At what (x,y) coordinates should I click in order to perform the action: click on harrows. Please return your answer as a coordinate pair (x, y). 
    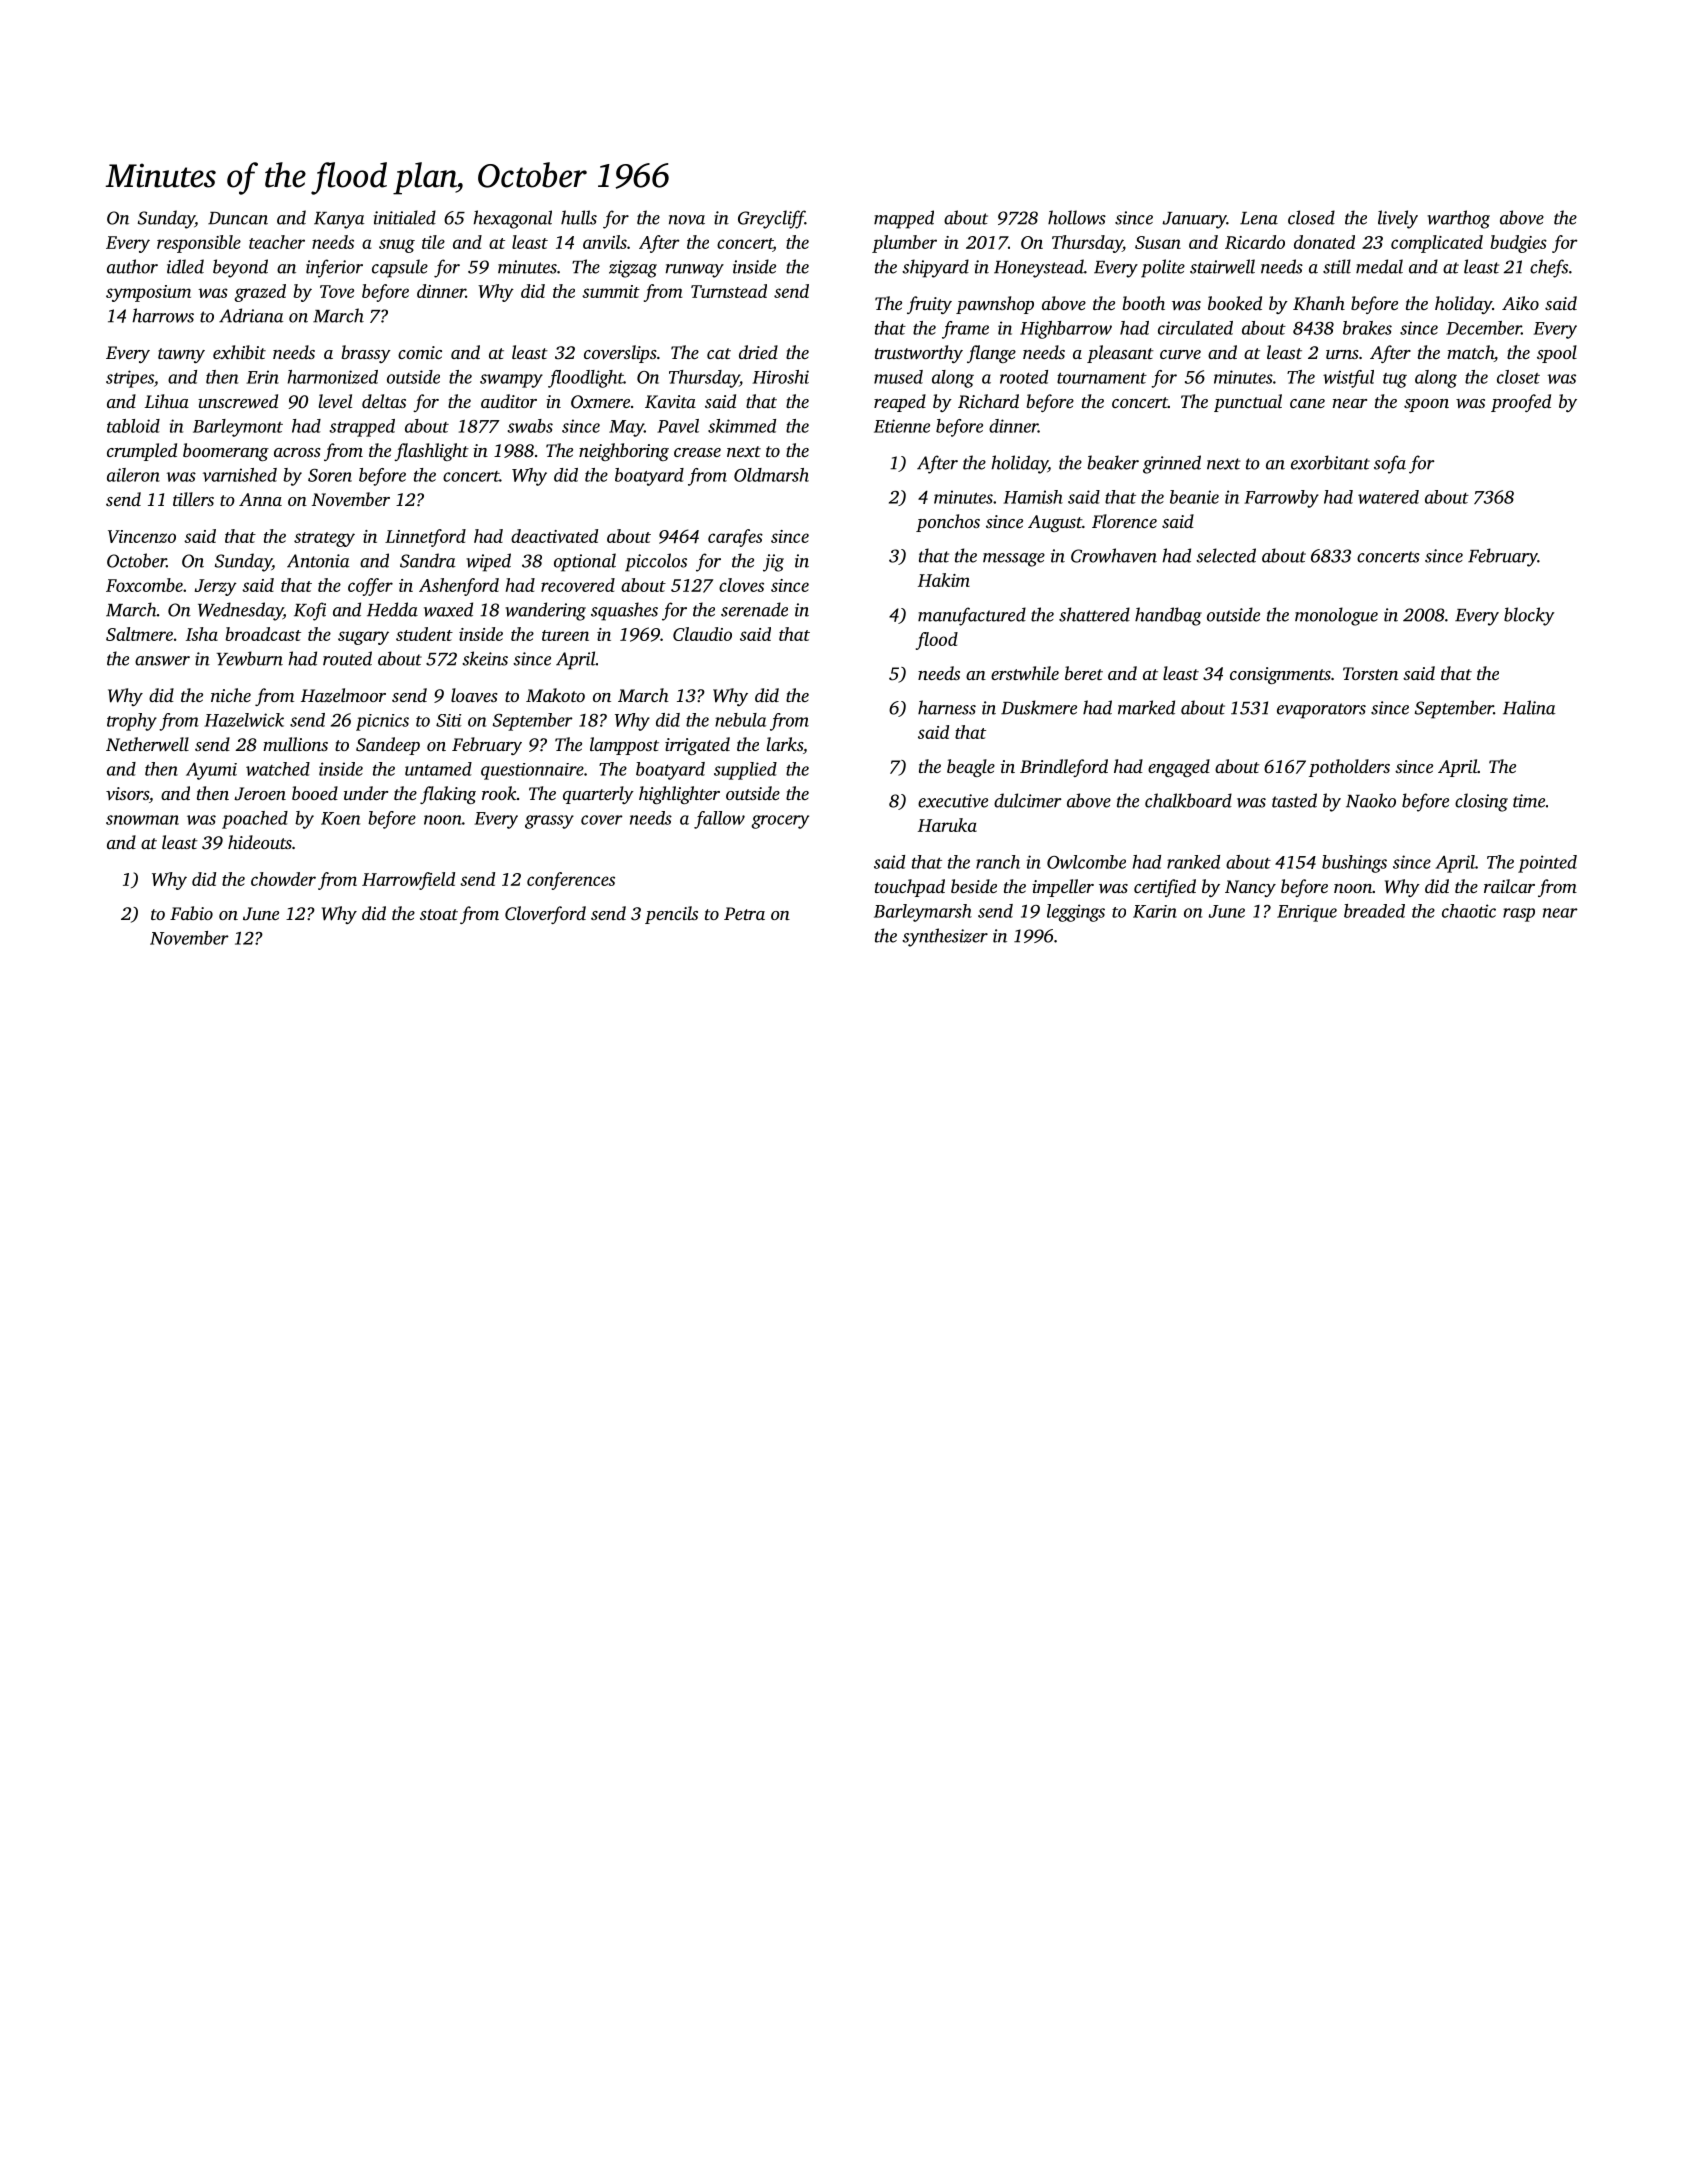
    Looking at the image, I should click on (163, 315).
